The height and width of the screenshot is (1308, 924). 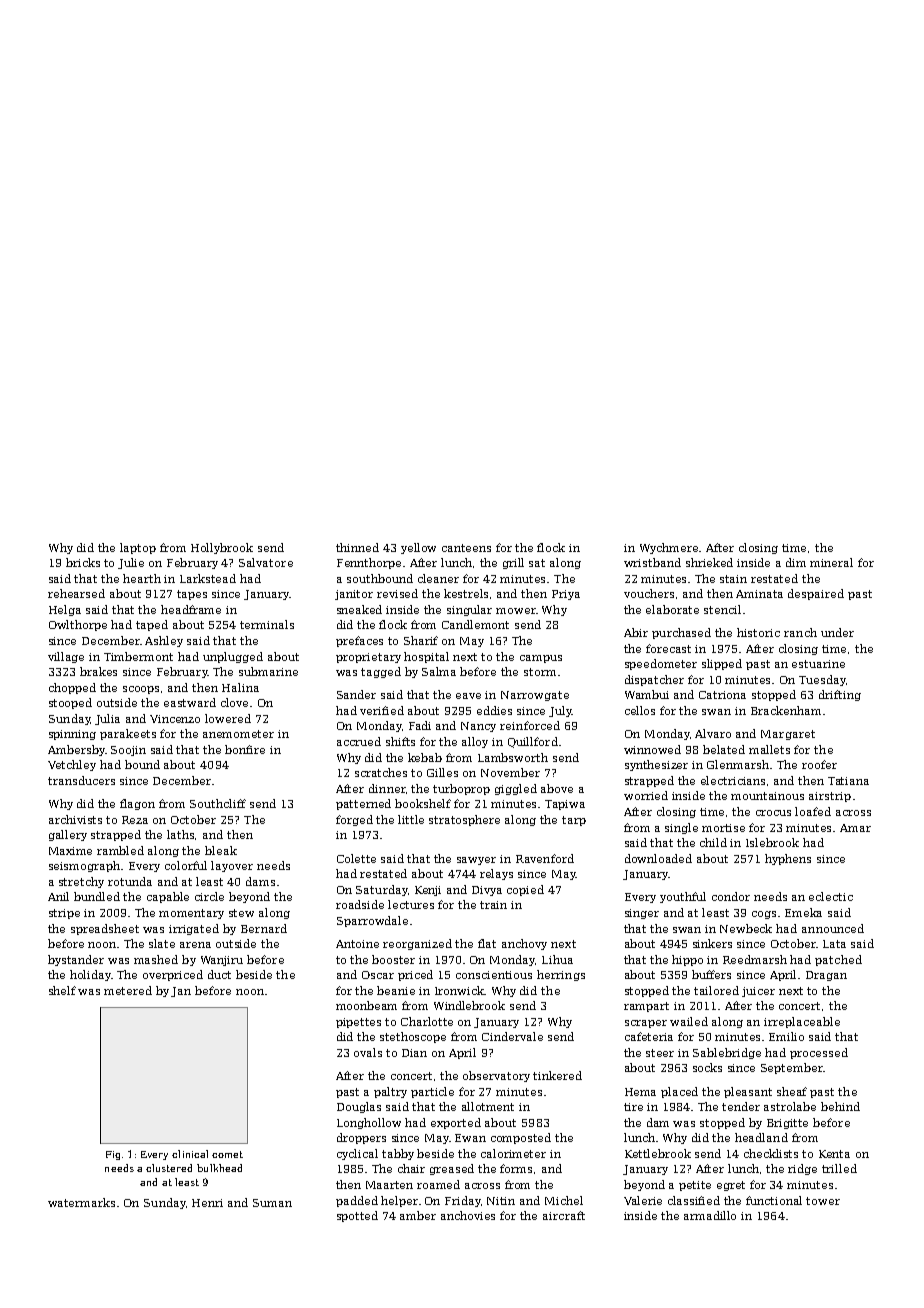 I want to click on Cindervale, so click(x=512, y=1036).
